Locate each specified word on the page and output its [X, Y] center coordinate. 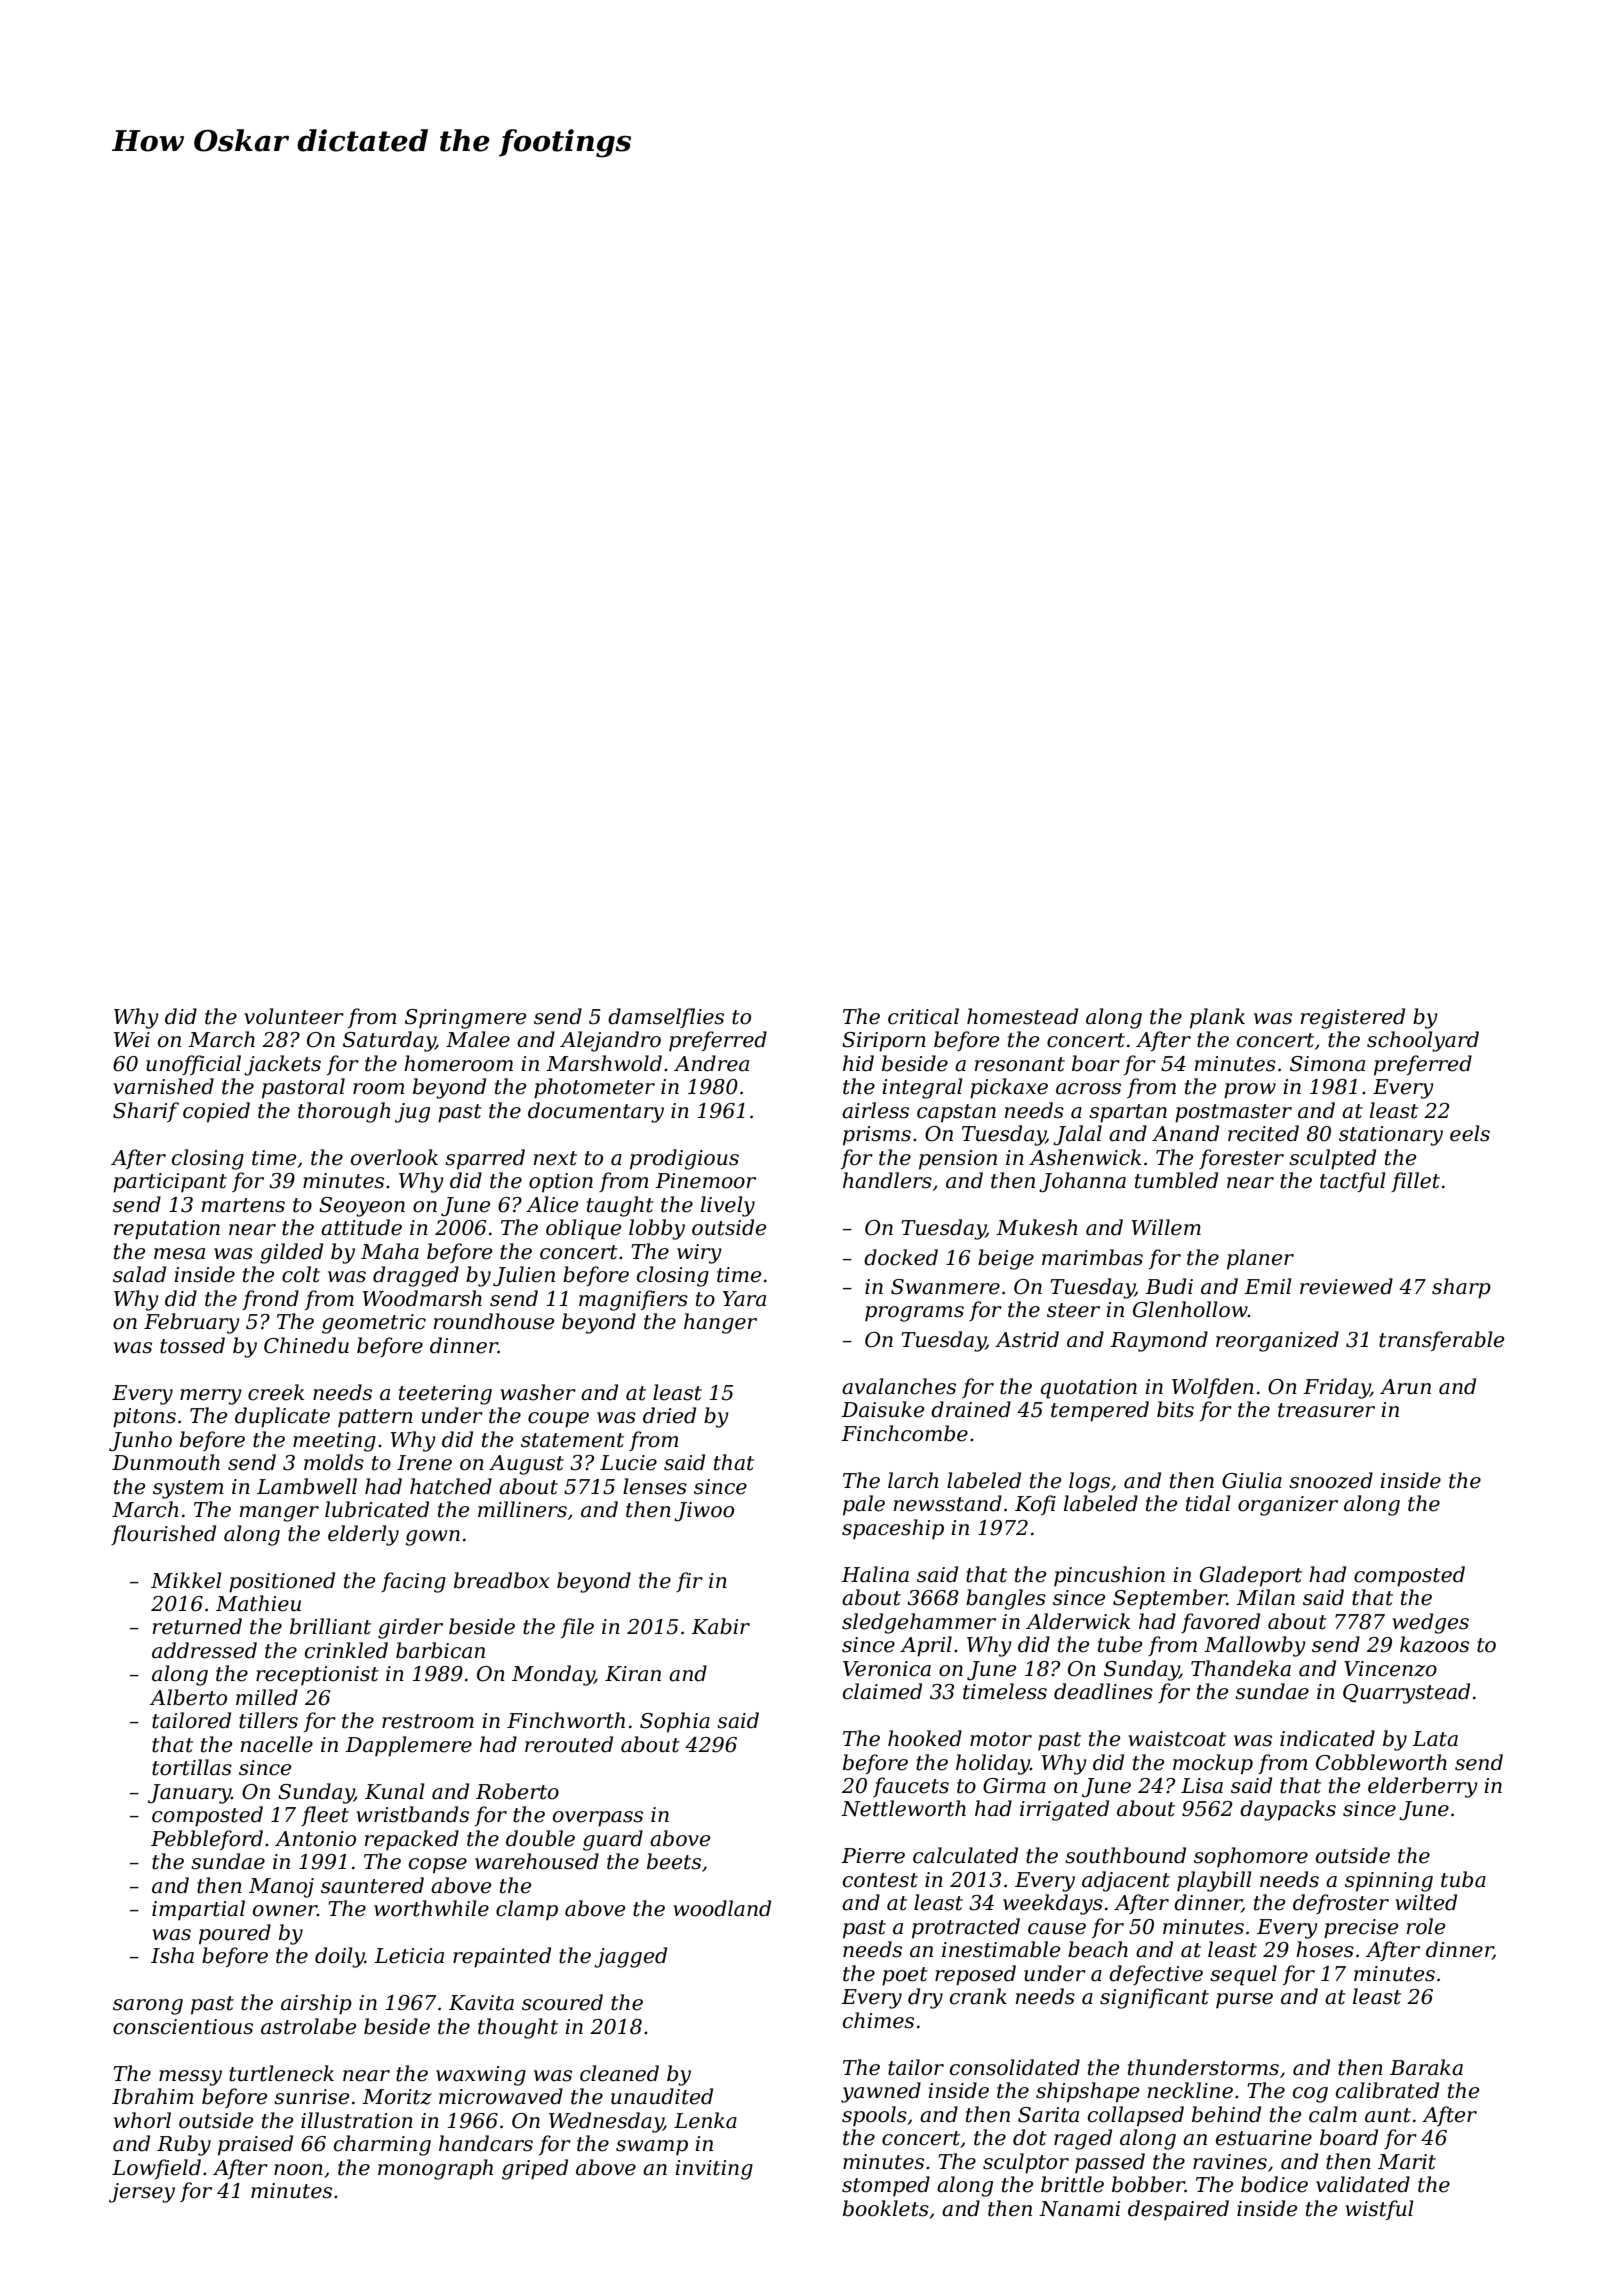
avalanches [899, 1386]
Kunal [395, 1791]
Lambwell [307, 1486]
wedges [1430, 1623]
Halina [875, 1574]
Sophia [675, 1722]
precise [1361, 1929]
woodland [722, 1908]
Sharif [146, 1112]
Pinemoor [705, 1181]
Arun [1405, 1387]
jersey [142, 2193]
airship [316, 2004]
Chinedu [306, 1345]
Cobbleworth [1381, 1762]
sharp [1461, 1288]
